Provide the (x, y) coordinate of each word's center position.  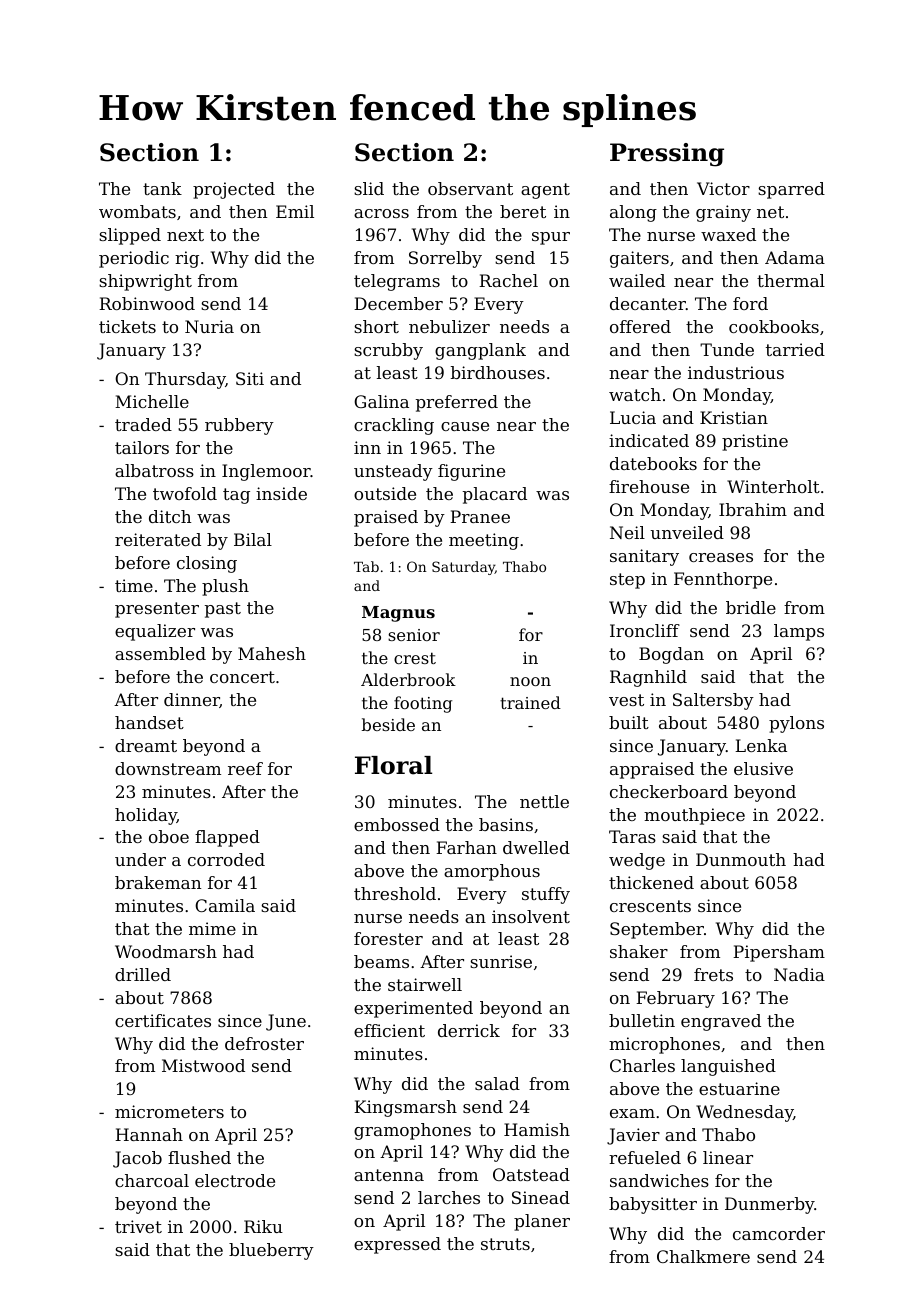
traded (143, 424)
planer (542, 1222)
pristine (755, 442)
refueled (645, 1157)
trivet (138, 1226)
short (376, 326)
